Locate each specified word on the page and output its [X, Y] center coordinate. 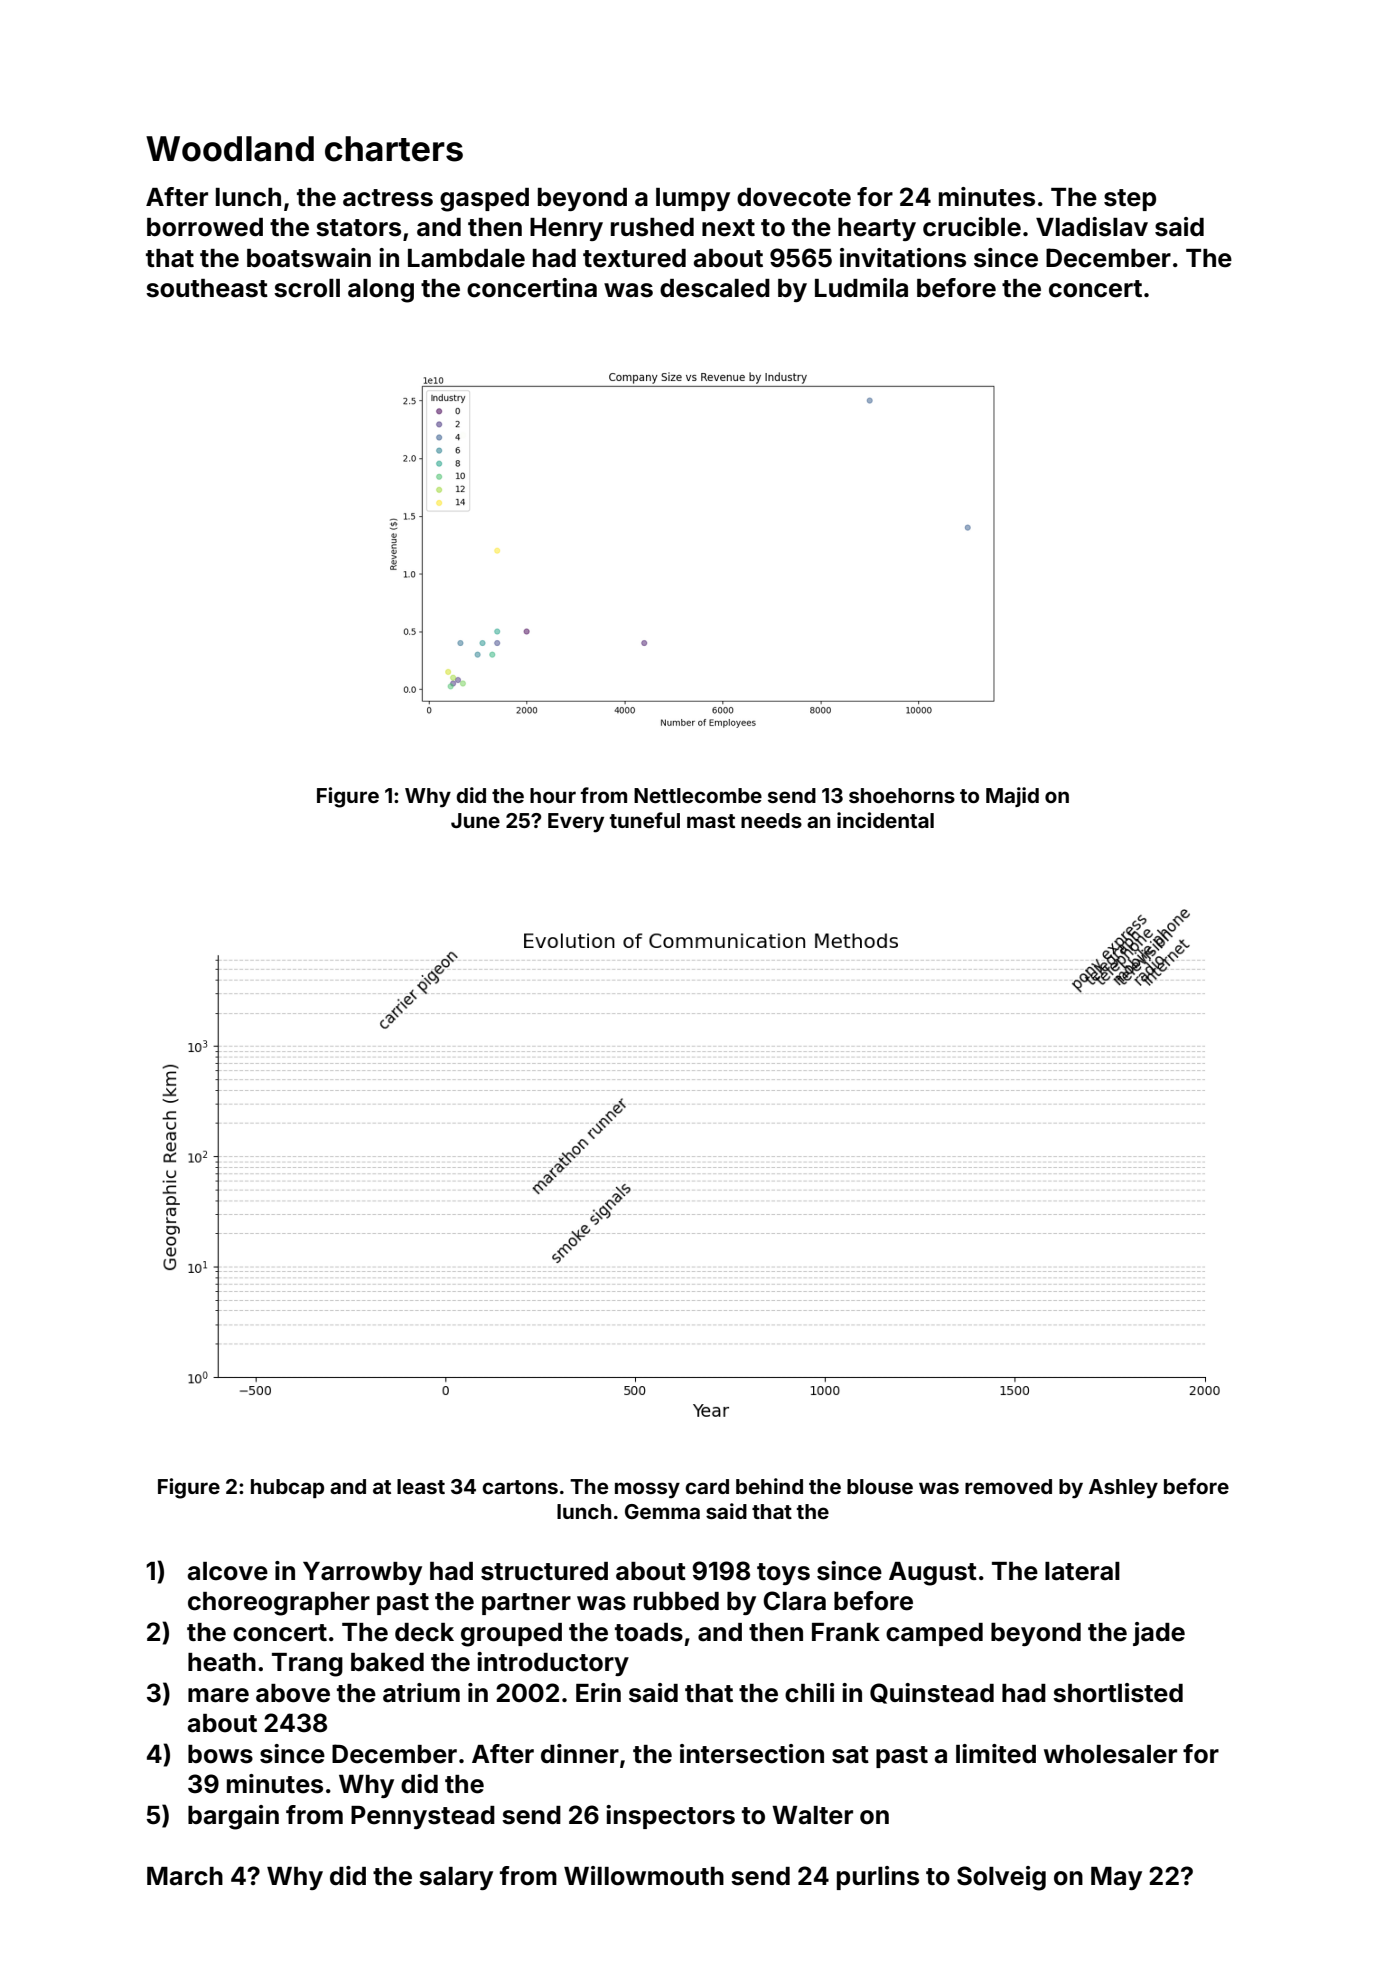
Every [576, 823]
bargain [233, 1817]
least [421, 1486]
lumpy [693, 199]
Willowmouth [644, 1876]
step [1130, 200]
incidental [885, 820]
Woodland [230, 149]
